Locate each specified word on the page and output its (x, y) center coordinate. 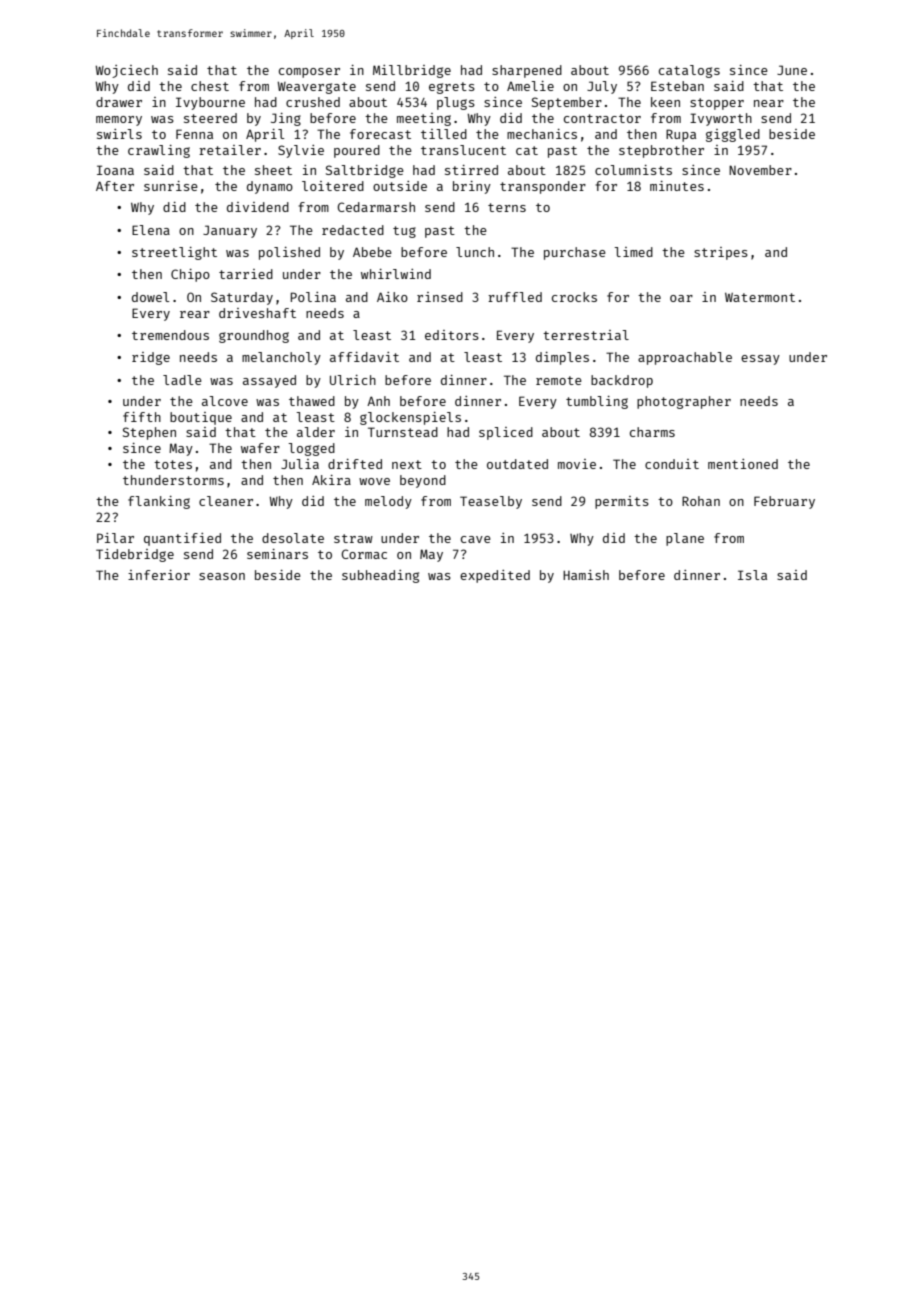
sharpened (527, 71)
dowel (150, 297)
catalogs (689, 71)
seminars (277, 554)
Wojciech (126, 71)
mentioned (743, 464)
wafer (260, 448)
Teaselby (491, 502)
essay (760, 360)
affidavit (364, 357)
